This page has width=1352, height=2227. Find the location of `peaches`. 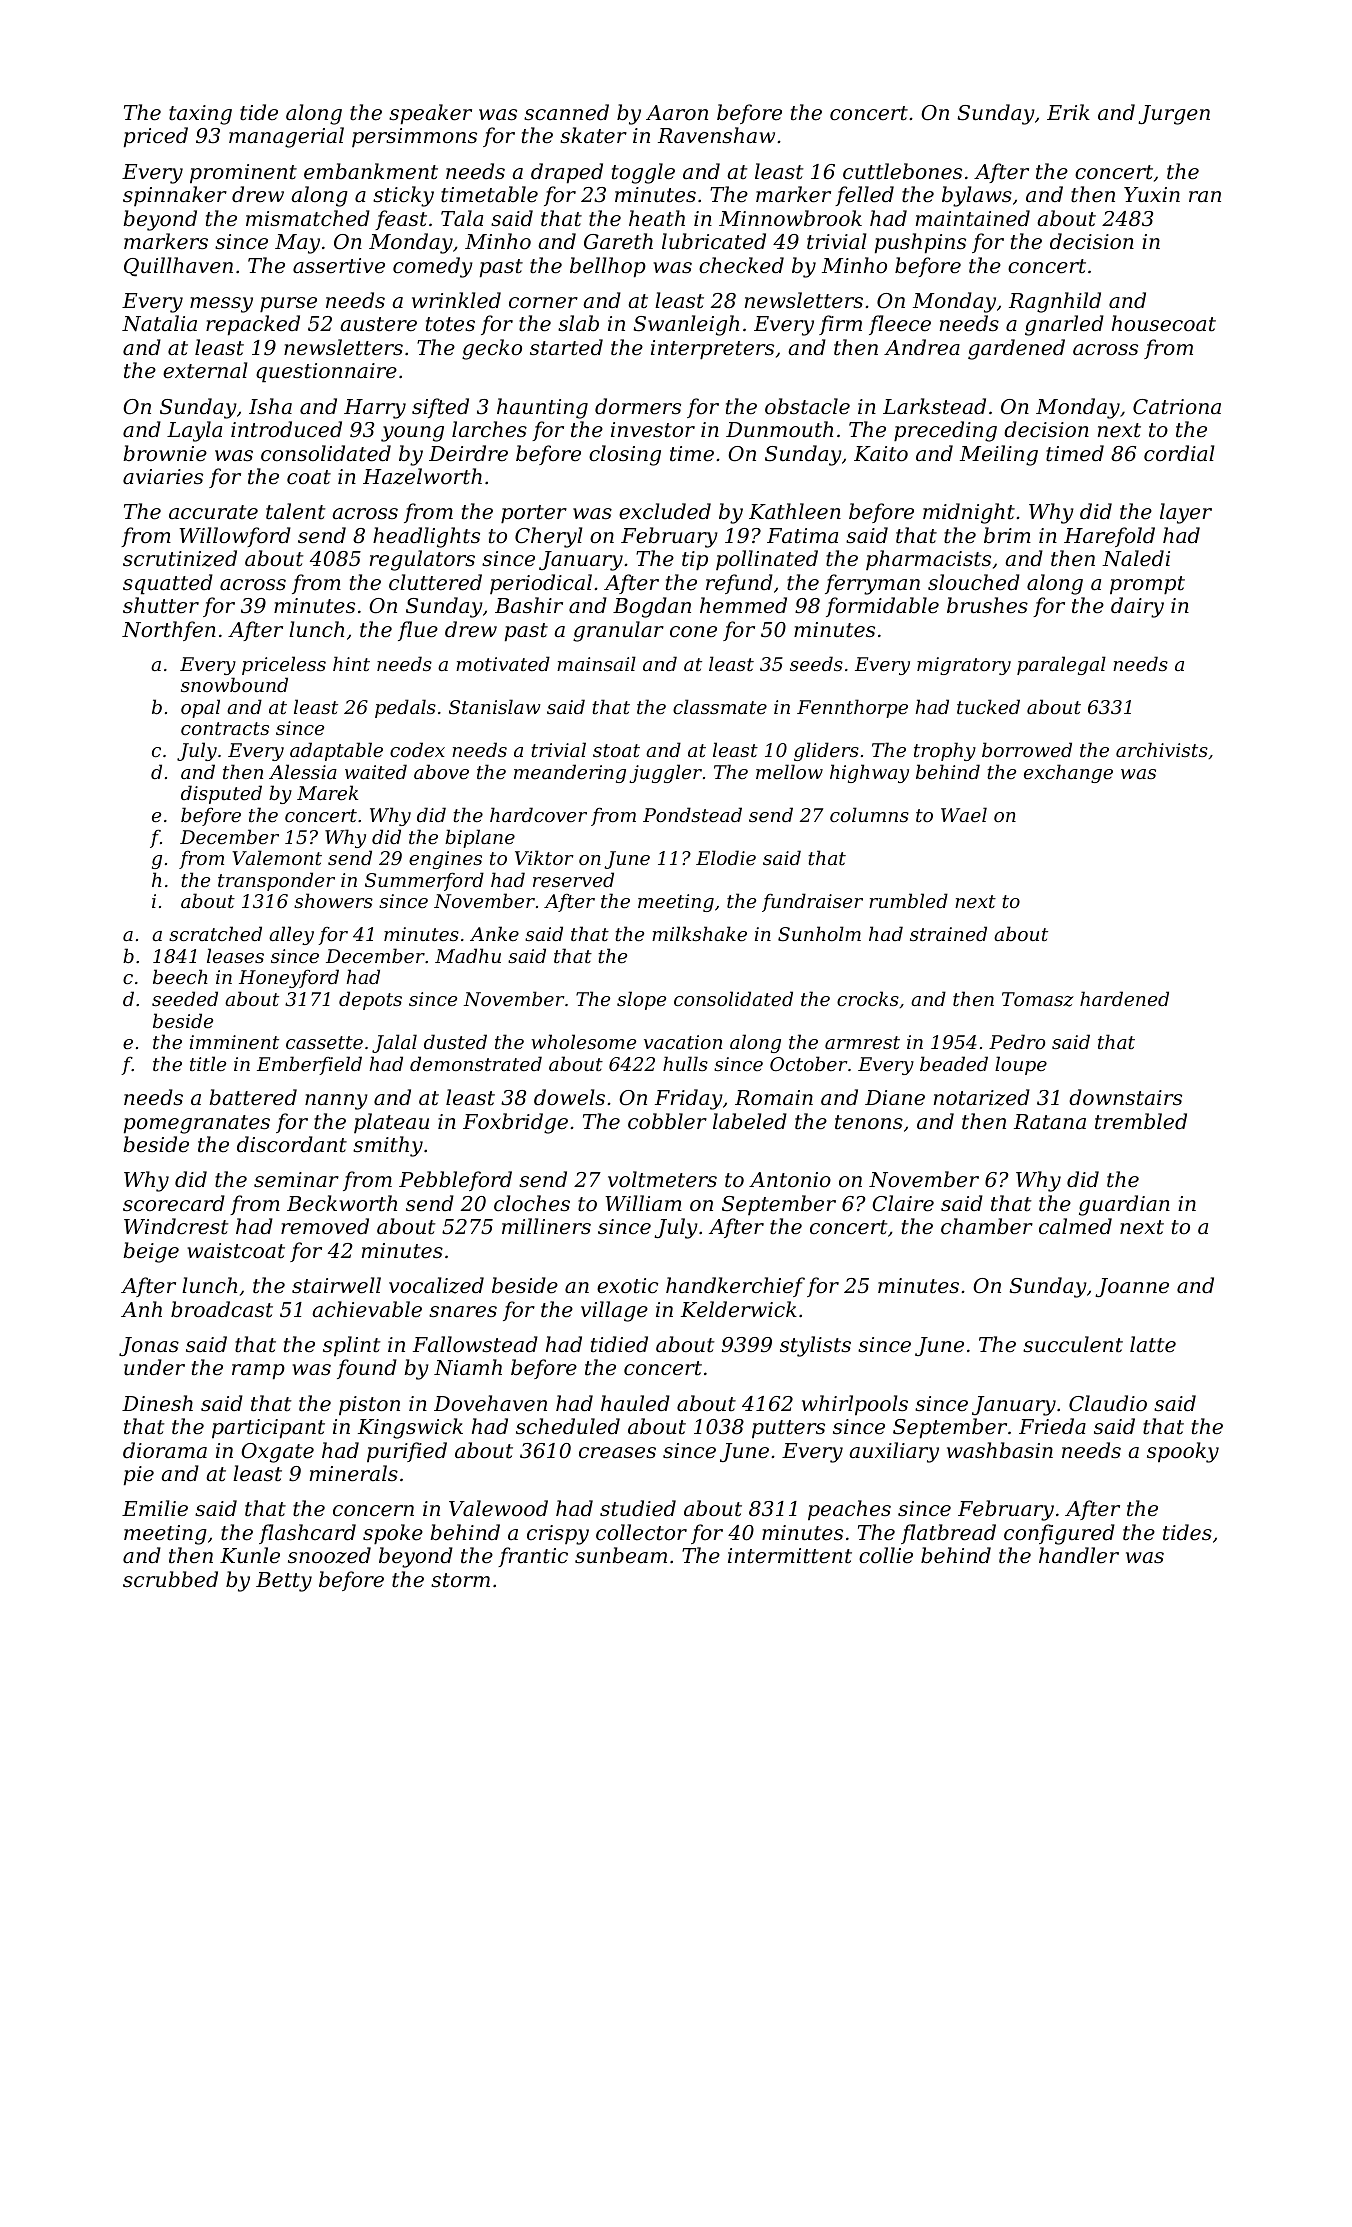

peaches is located at coordinates (849, 1510).
